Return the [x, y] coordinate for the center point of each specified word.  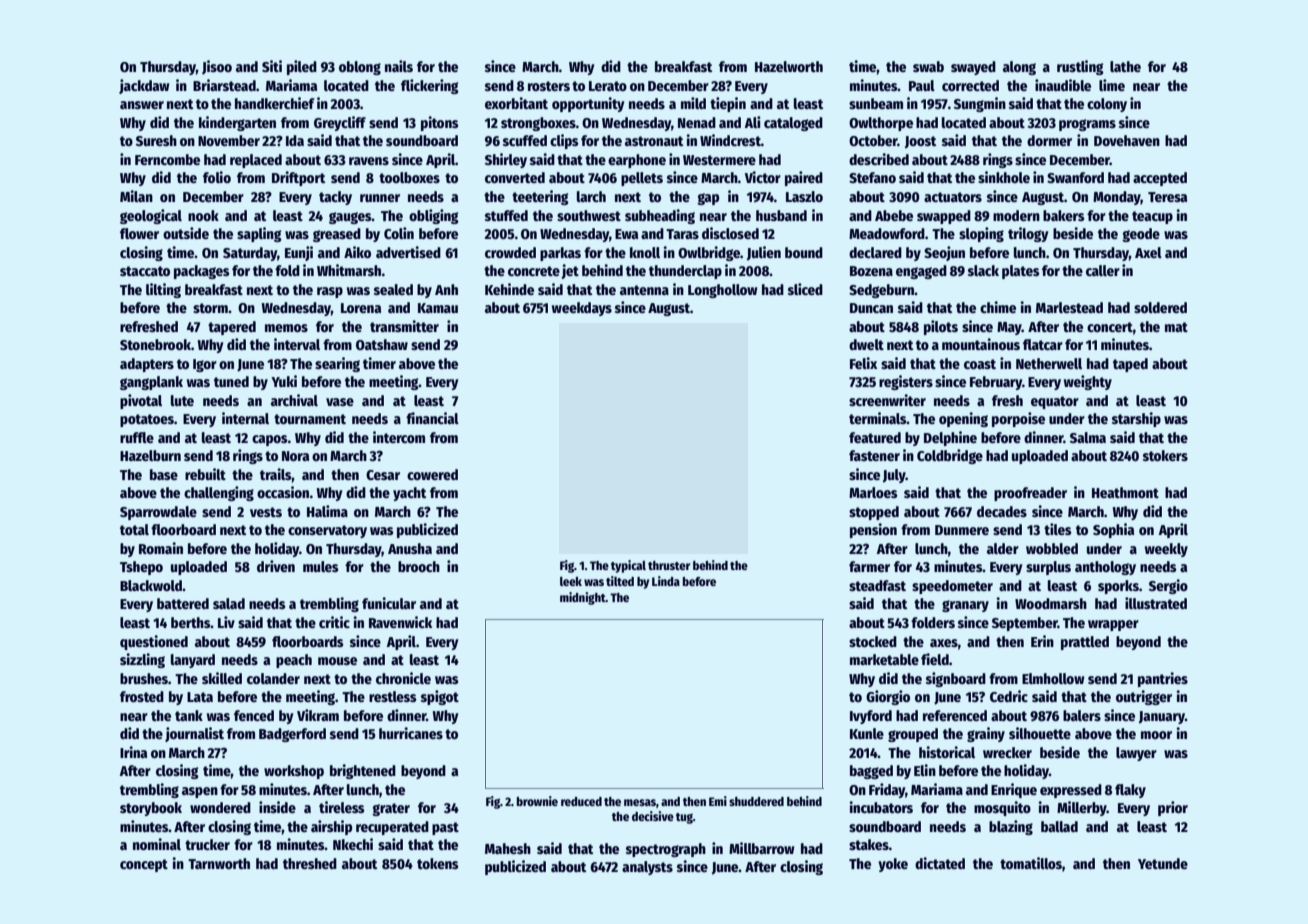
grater [391, 809]
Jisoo [217, 67]
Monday [1117, 198]
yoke [893, 865]
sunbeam [876, 103]
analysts [647, 868]
